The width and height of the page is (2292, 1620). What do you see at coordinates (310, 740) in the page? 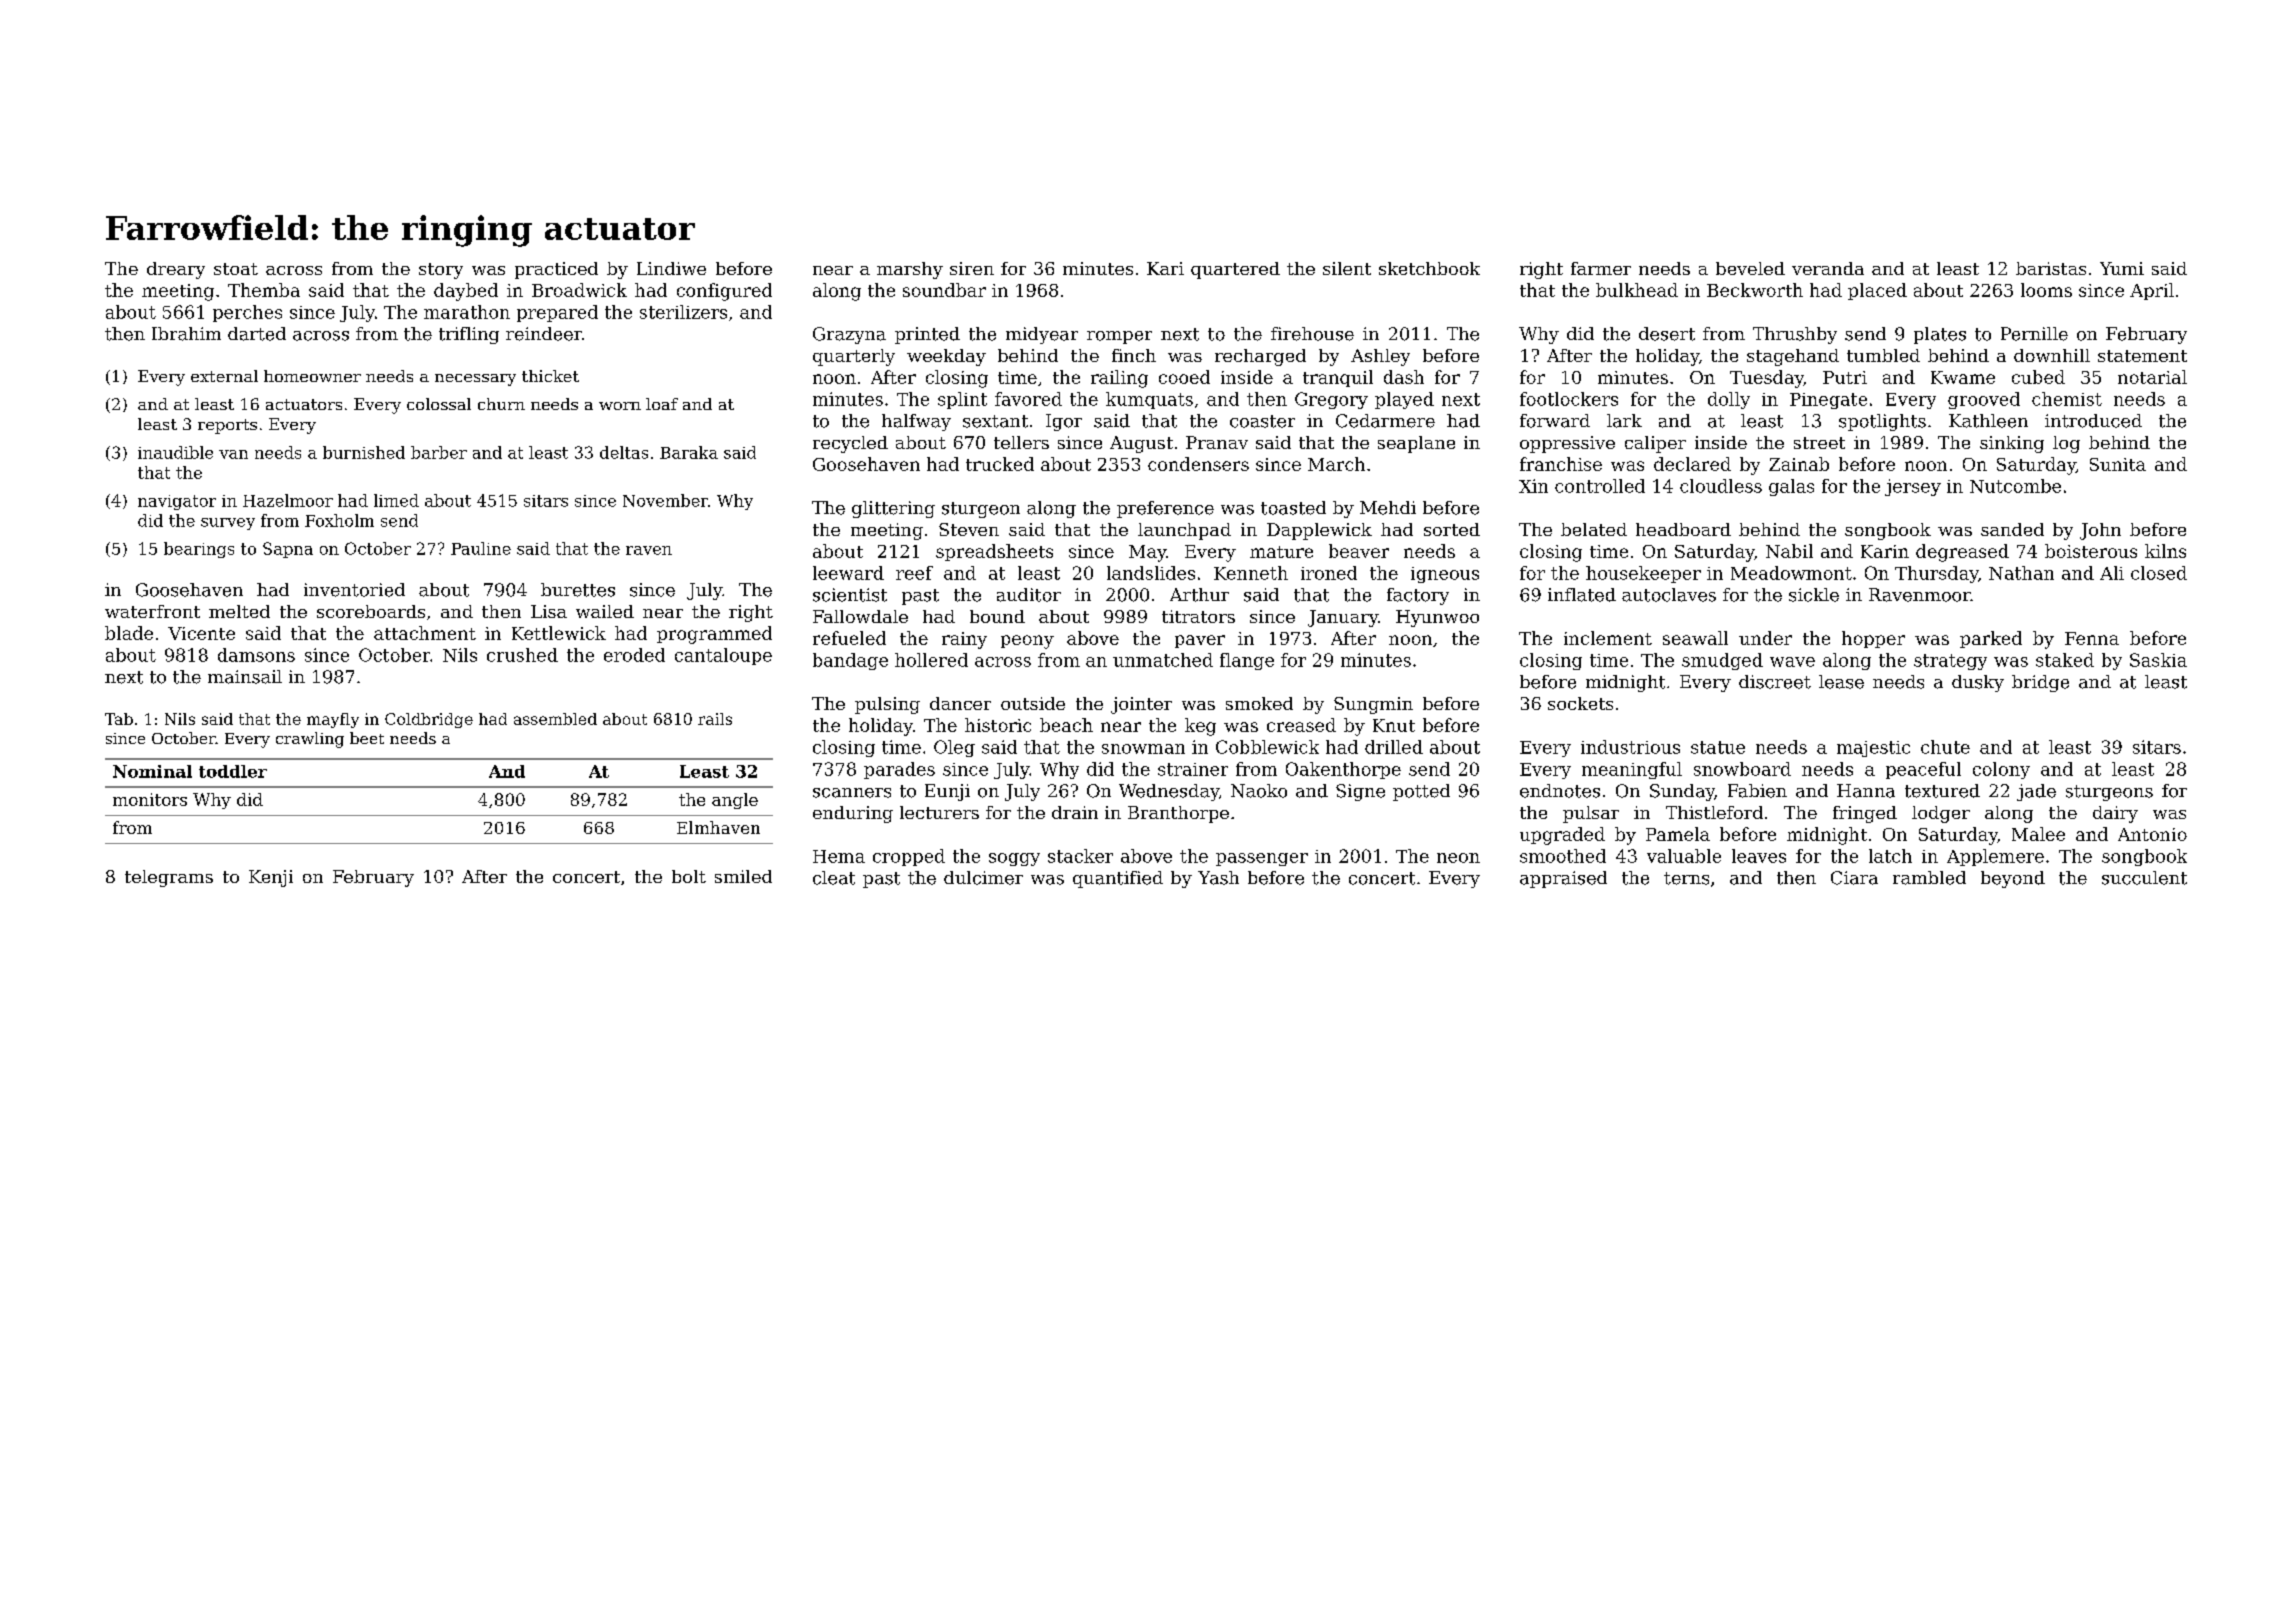
I see `crawling` at bounding box center [310, 740].
